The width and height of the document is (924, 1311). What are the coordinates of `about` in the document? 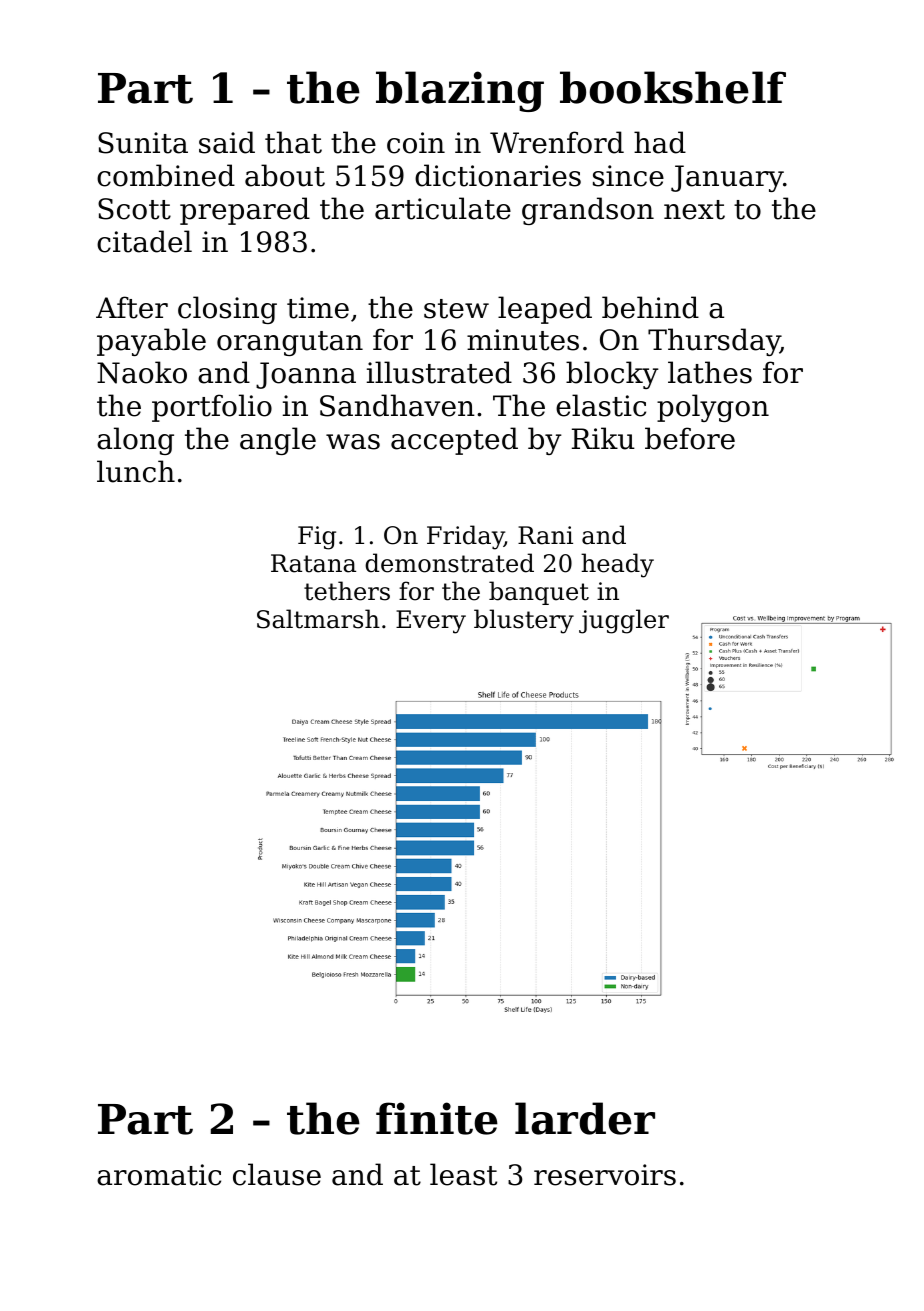 It's located at (285, 175).
